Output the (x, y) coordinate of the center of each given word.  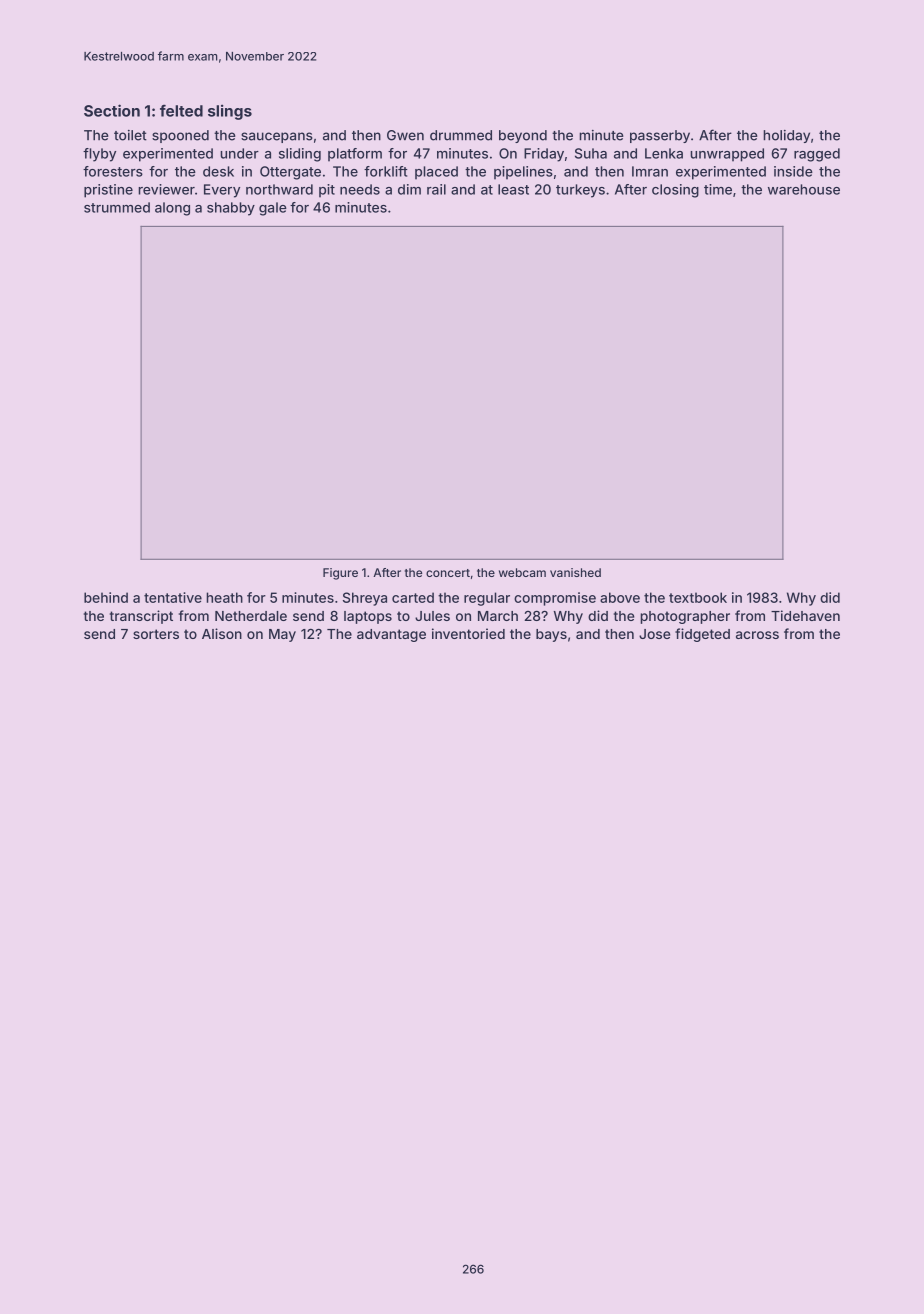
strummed (117, 207)
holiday (787, 136)
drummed (461, 135)
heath (225, 597)
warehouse (804, 189)
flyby (99, 155)
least (513, 189)
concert (448, 573)
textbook (698, 597)
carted (413, 597)
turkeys (580, 191)
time (718, 189)
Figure (340, 574)
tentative (173, 597)
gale (273, 209)
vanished (575, 572)
